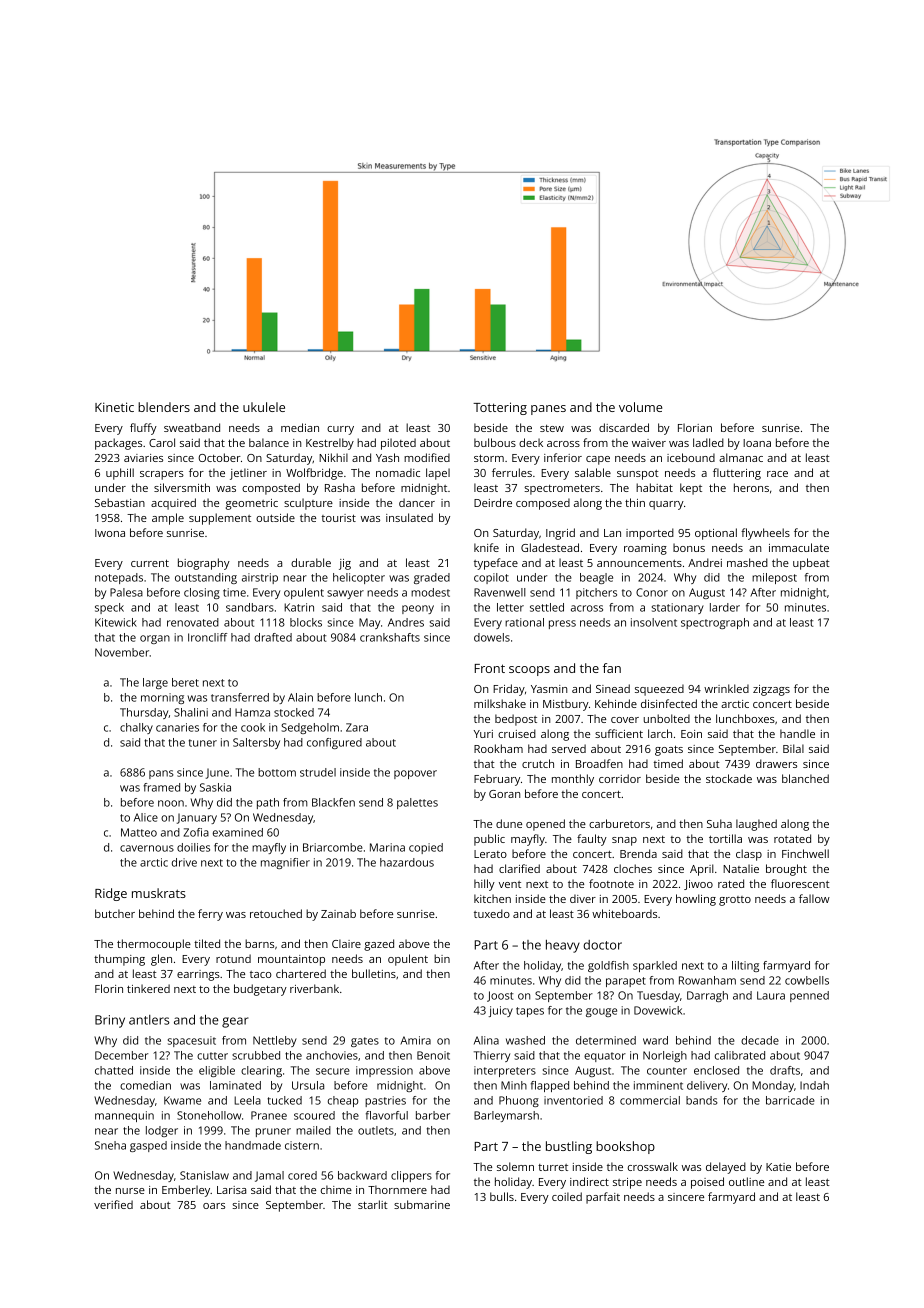 The width and height of the document is (924, 1308). What do you see at coordinates (264, 407) in the document?
I see `ukulele` at bounding box center [264, 407].
